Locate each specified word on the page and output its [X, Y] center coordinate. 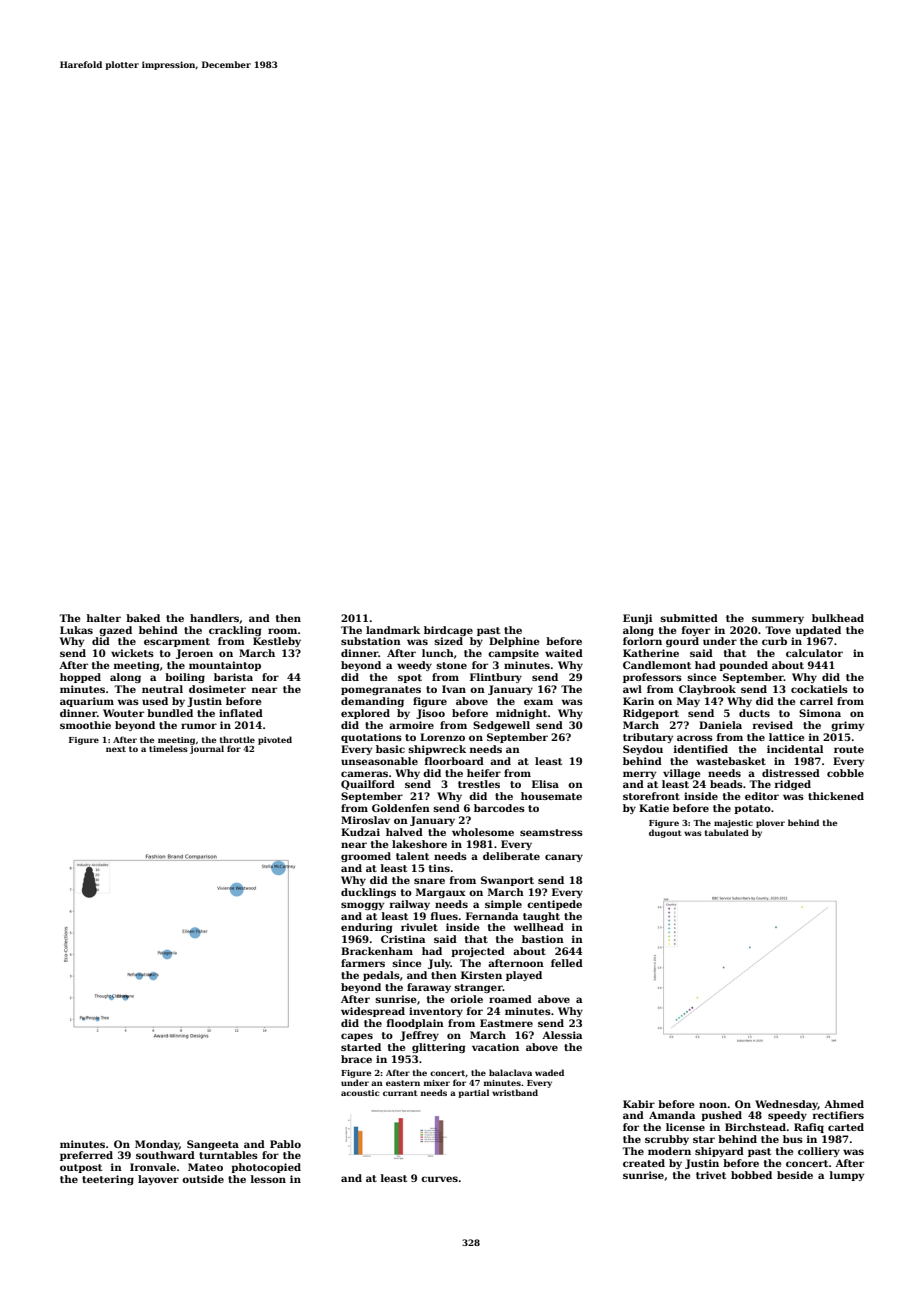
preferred [86, 1156]
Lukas [76, 630]
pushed [721, 1116]
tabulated [727, 832]
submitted [689, 618]
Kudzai [360, 832]
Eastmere [506, 1023]
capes [357, 1037]
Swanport [507, 881]
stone [451, 665]
